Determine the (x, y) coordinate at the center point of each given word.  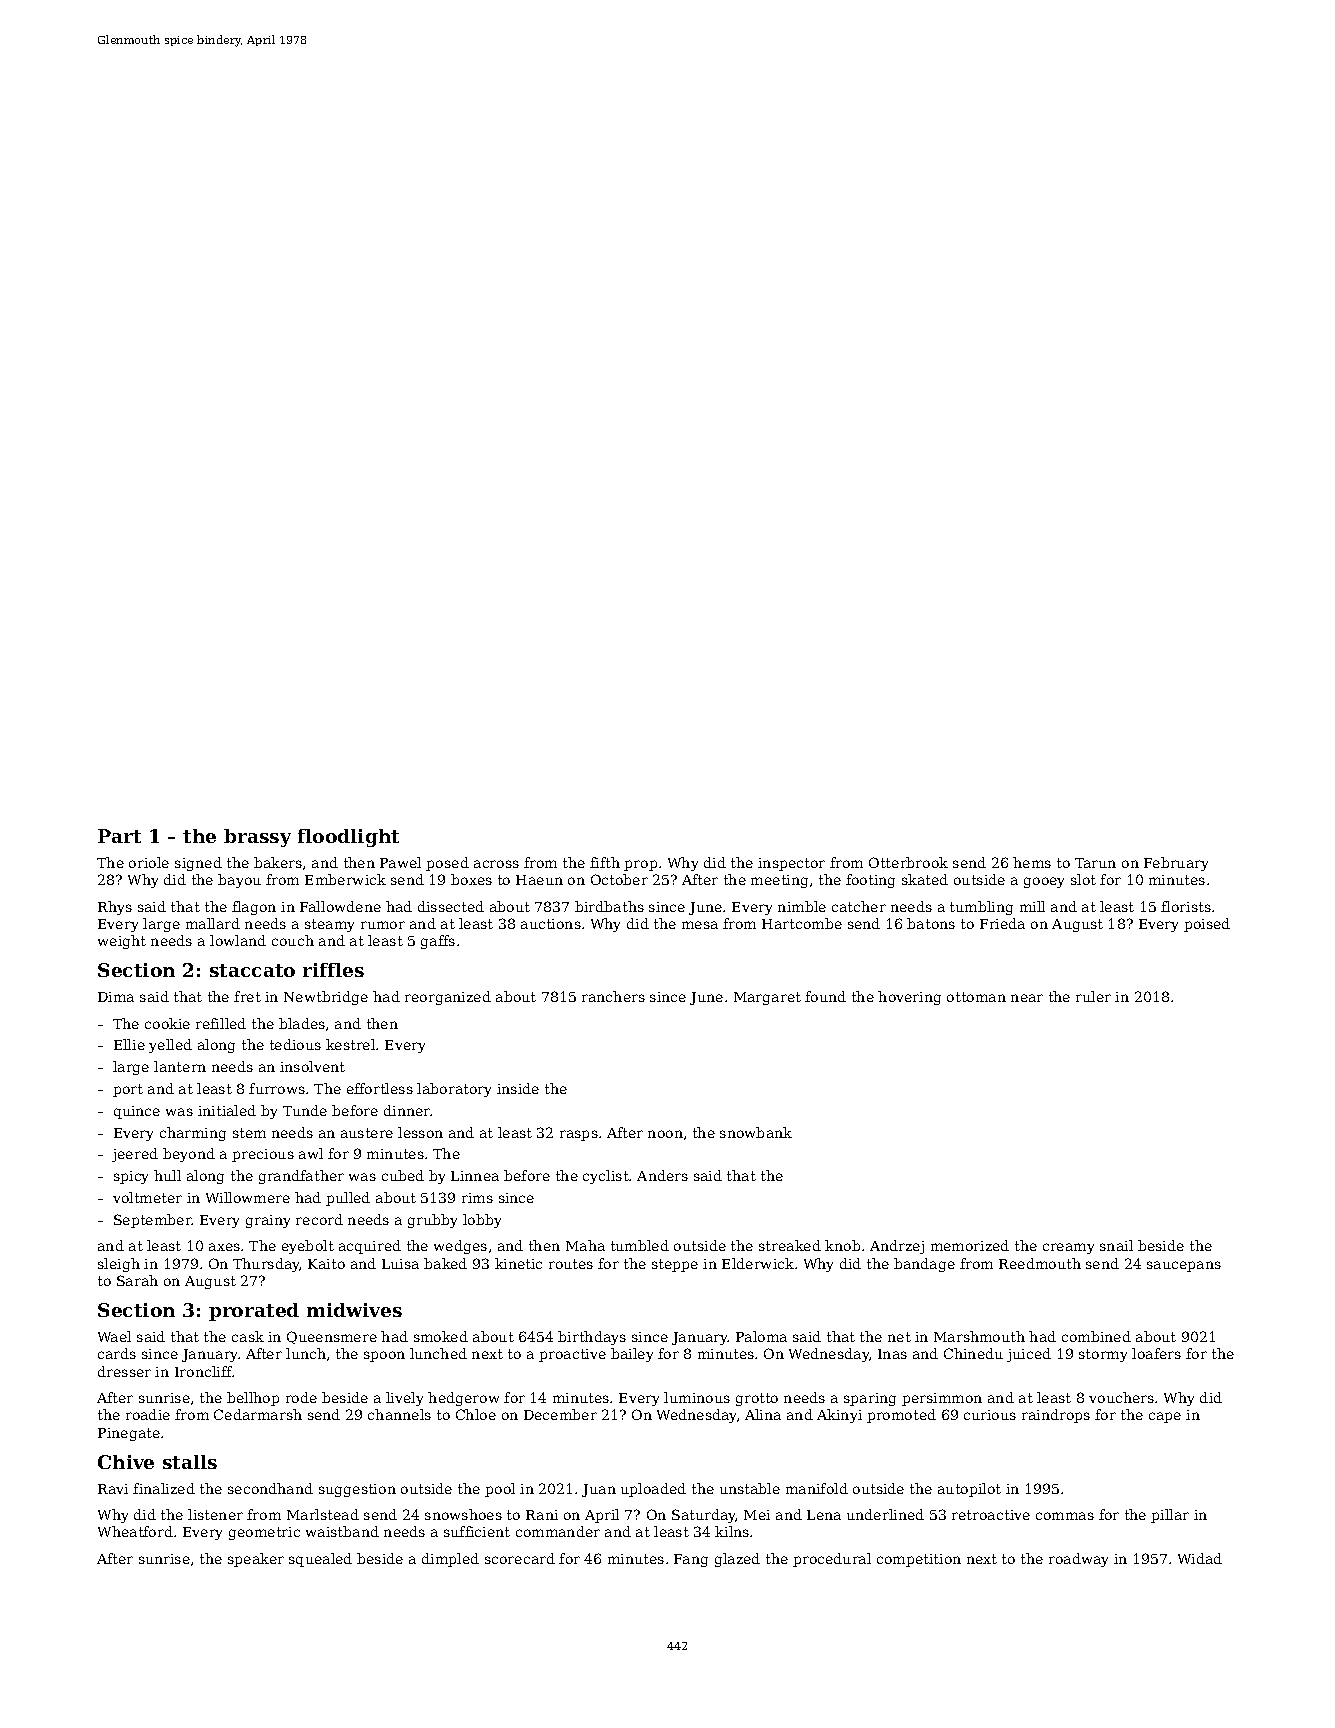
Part (119, 836)
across (496, 864)
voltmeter (147, 1197)
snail (1116, 1245)
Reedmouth (1040, 1263)
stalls (190, 1462)
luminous (697, 1397)
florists (1186, 906)
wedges (460, 1247)
